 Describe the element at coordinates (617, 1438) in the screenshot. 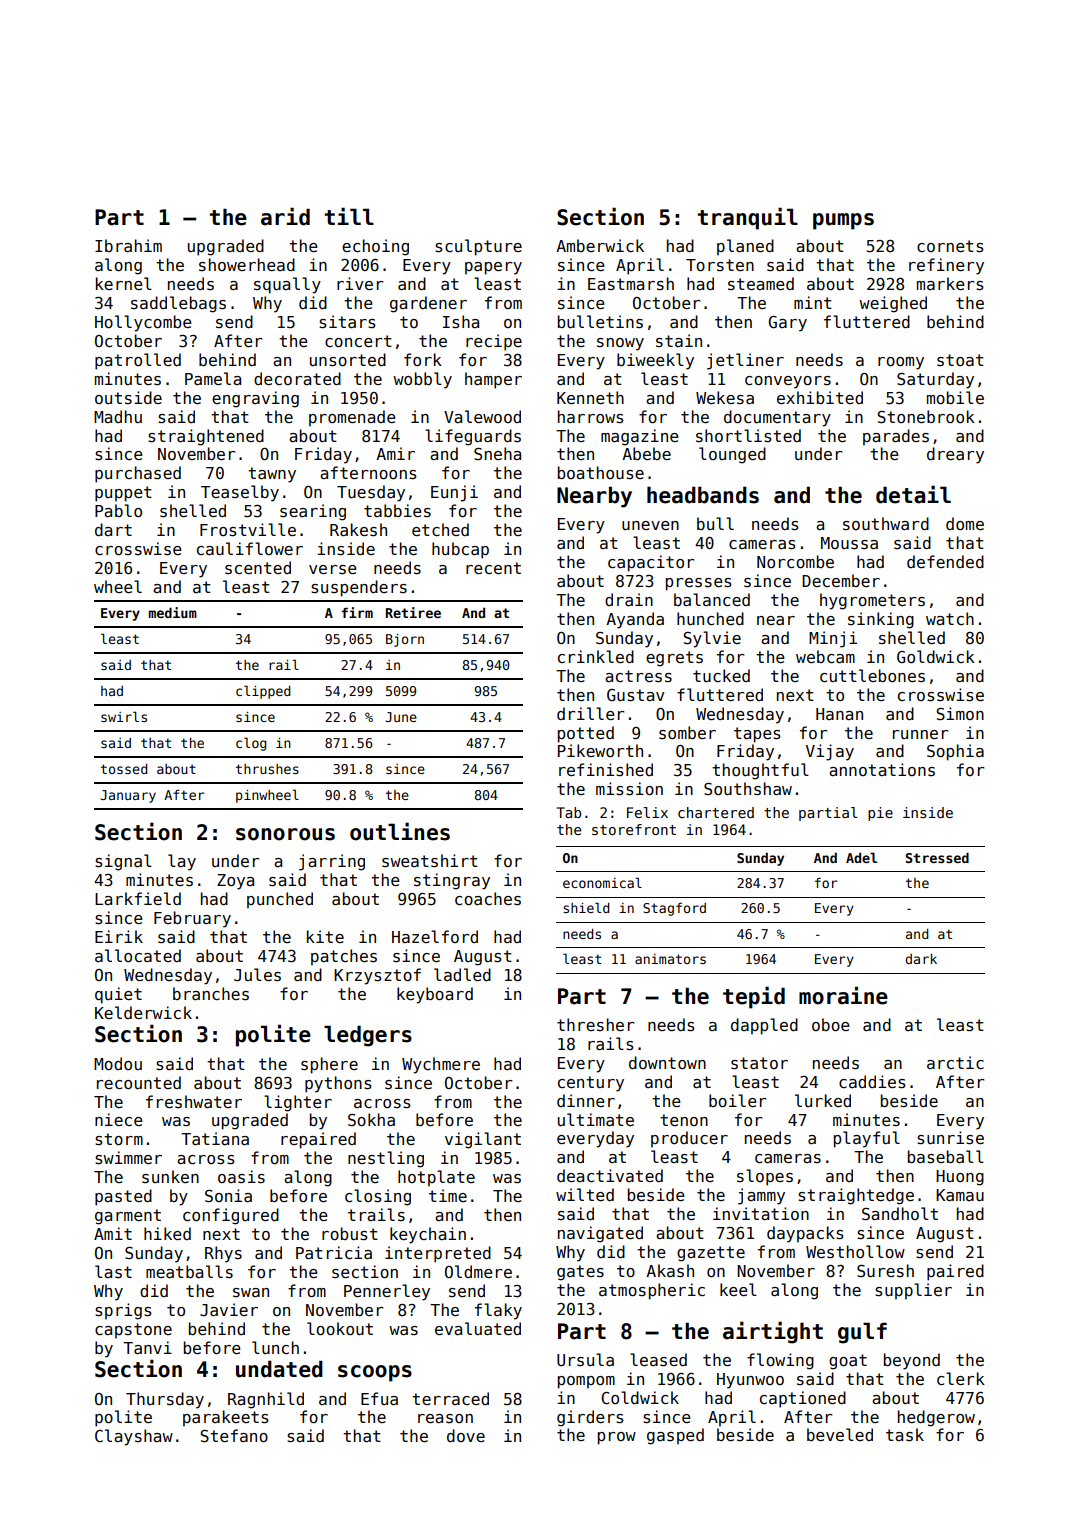

I see `prow` at that location.
